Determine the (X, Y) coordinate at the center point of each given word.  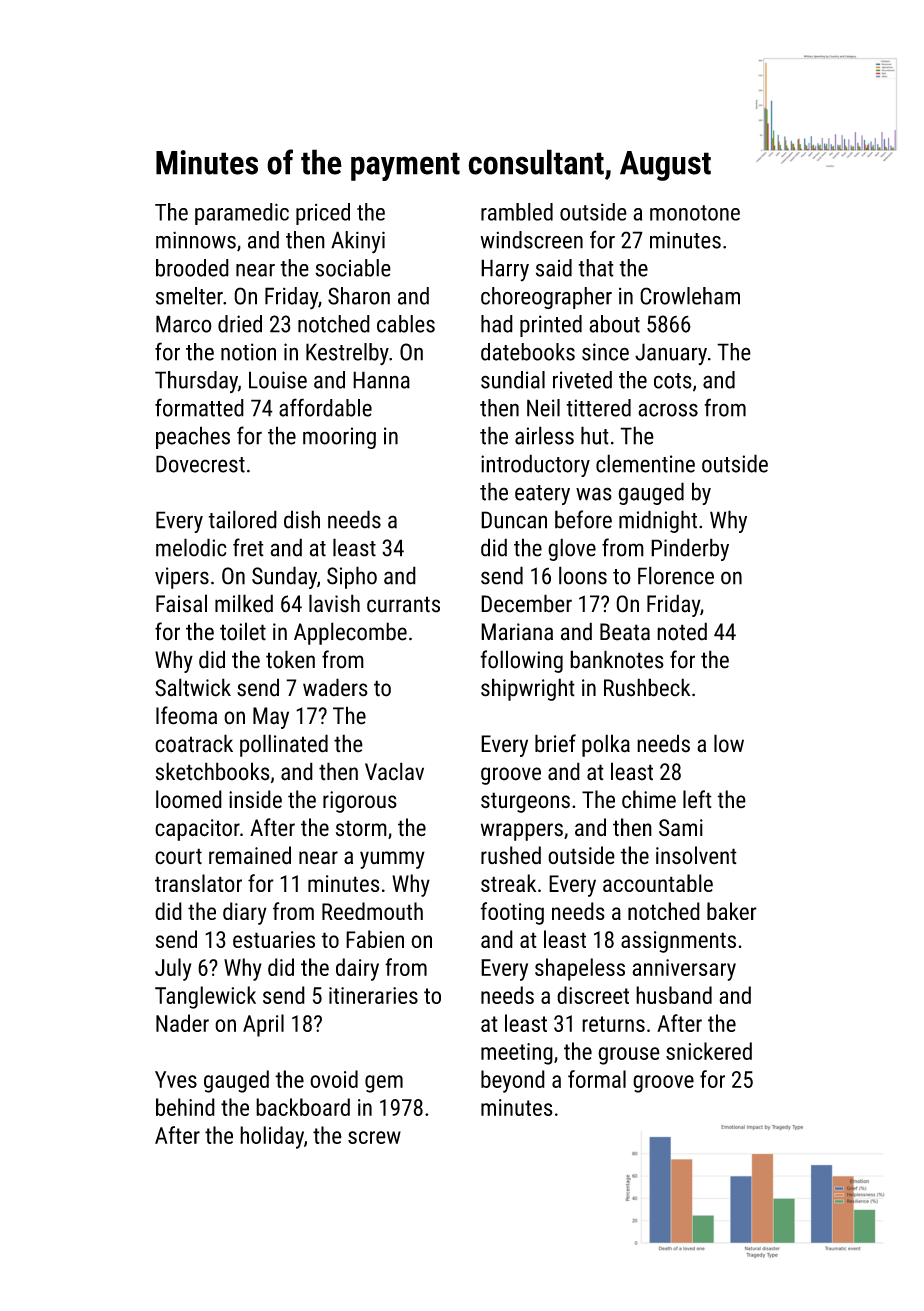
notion (248, 352)
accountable (658, 883)
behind (185, 1107)
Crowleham (690, 296)
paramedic (242, 214)
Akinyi (358, 242)
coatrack (194, 743)
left (697, 799)
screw (374, 1137)
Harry (505, 270)
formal (597, 1079)
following (521, 661)
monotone (695, 213)
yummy (392, 860)
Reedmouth (372, 911)
